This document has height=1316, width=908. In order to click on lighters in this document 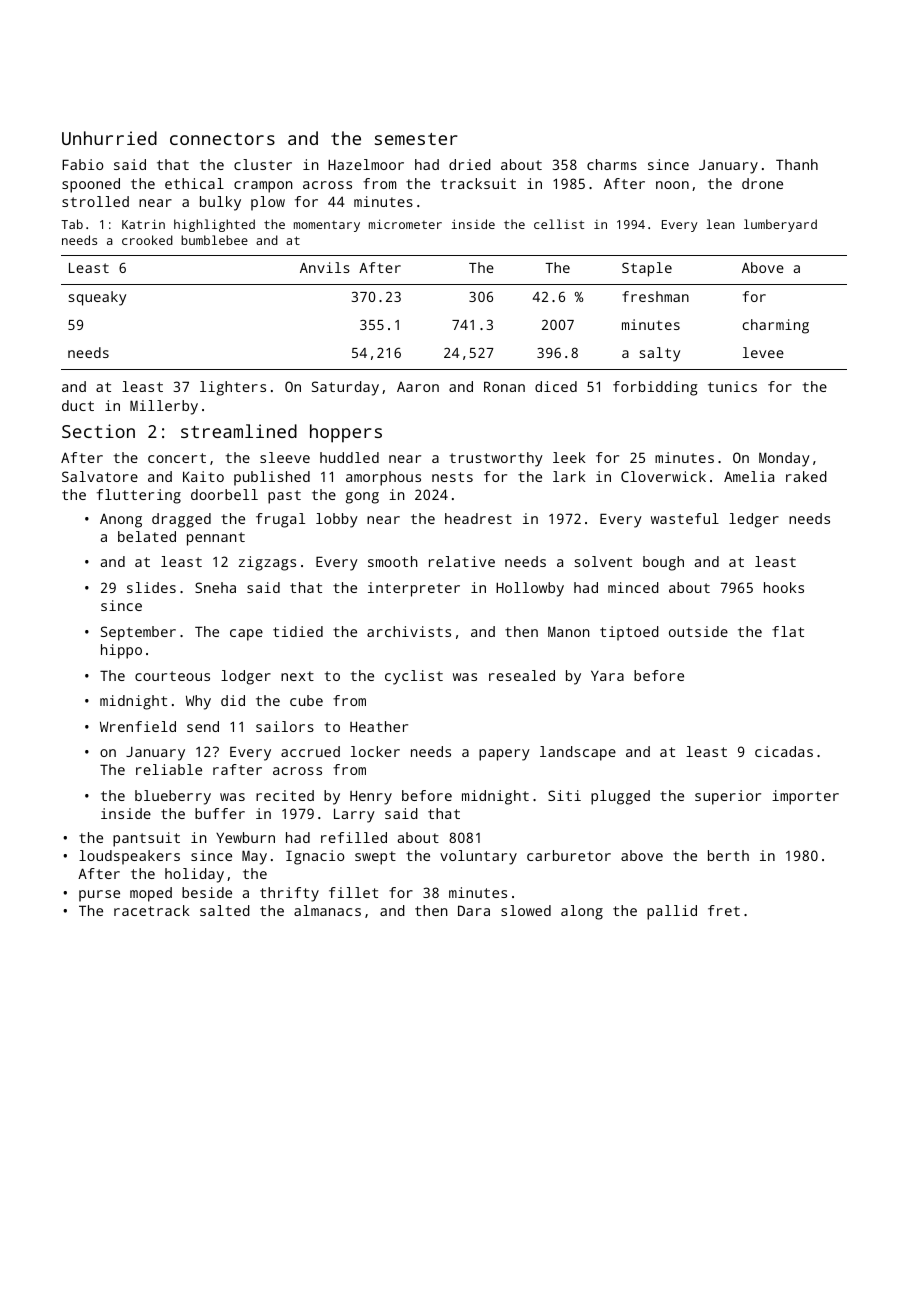, I will do `click(233, 388)`.
